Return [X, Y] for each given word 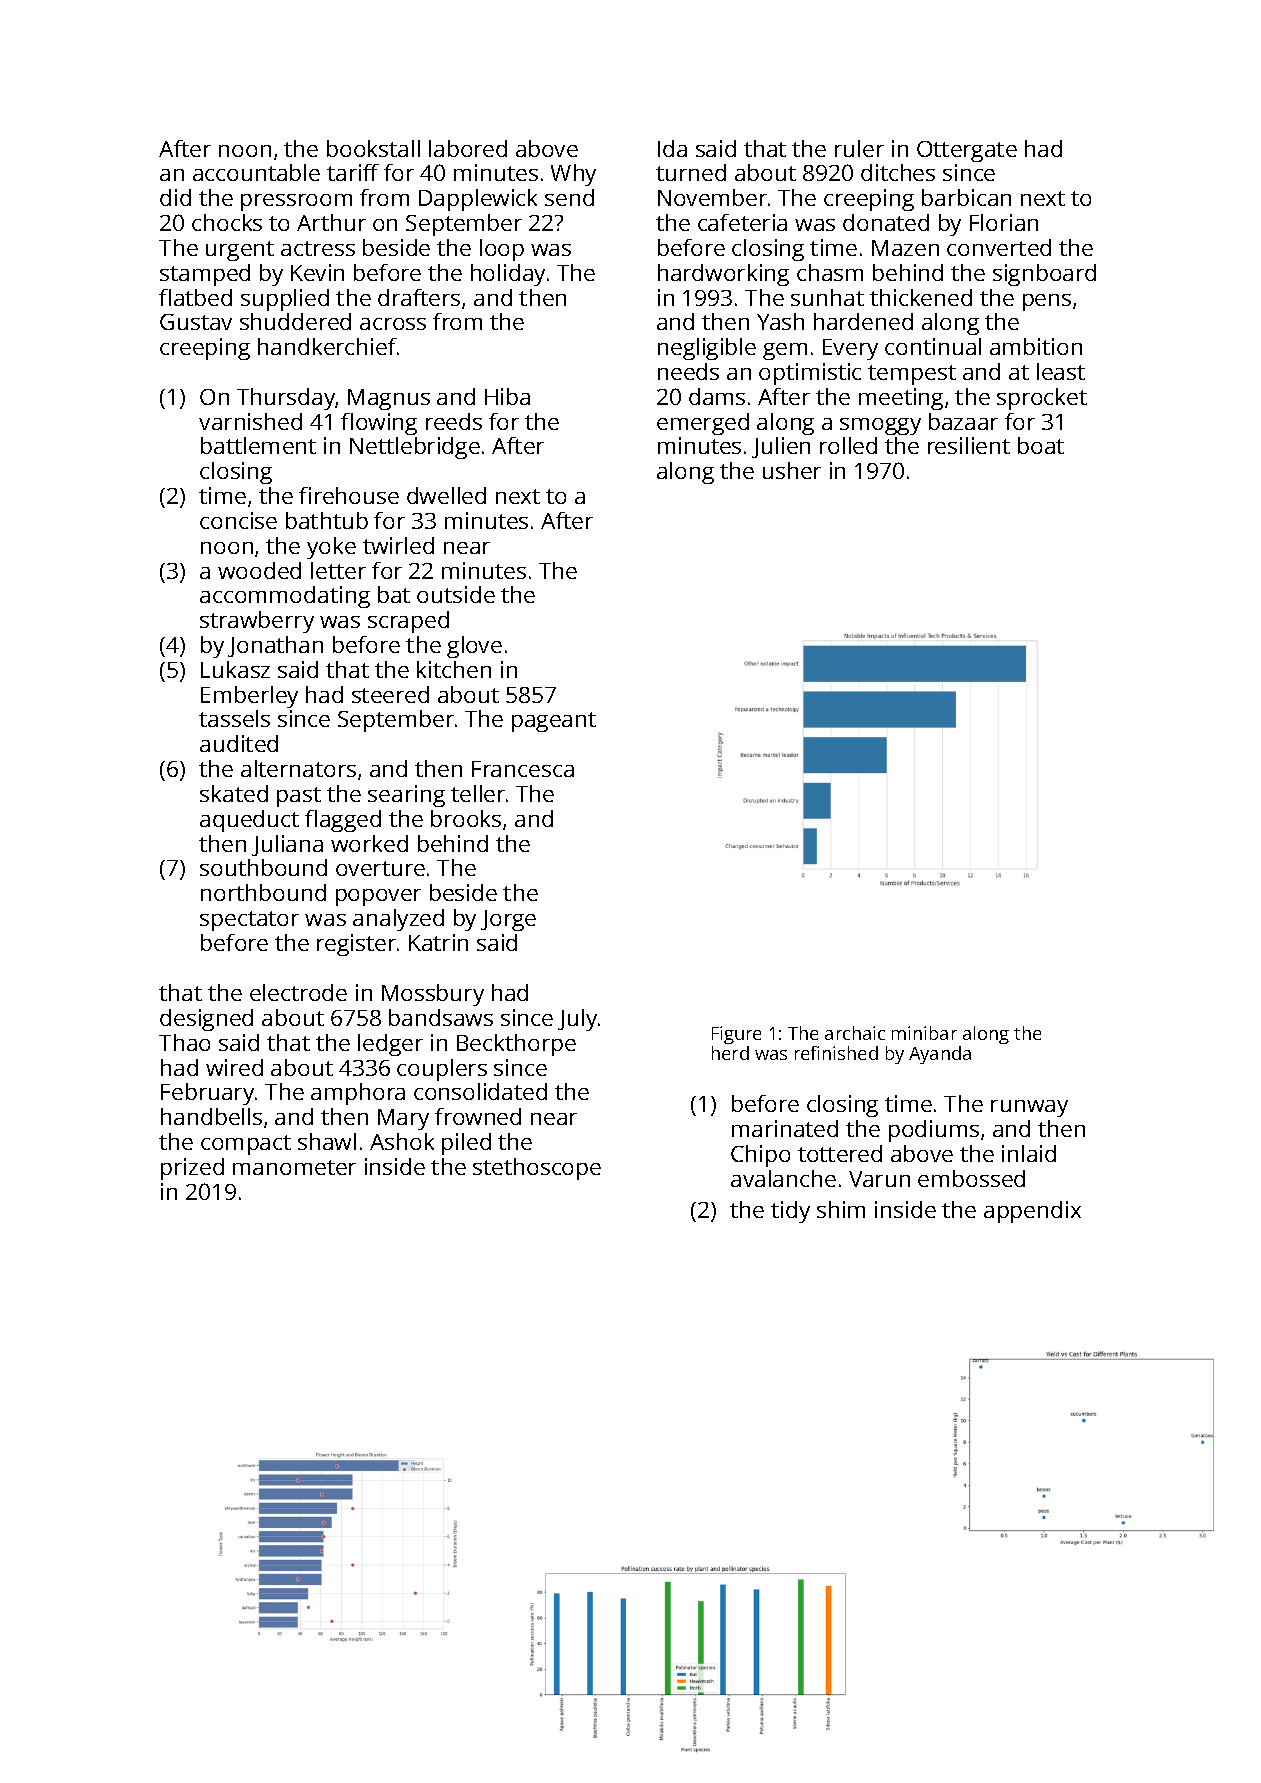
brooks [466, 818]
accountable [256, 172]
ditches [898, 172]
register [356, 945]
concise [238, 520]
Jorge [508, 920]
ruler [859, 148]
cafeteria [742, 222]
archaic [855, 1033]
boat [1041, 445]
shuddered [295, 321]
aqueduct [249, 821]
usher [792, 470]
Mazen [905, 248]
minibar [924, 1033]
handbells [211, 1116]
